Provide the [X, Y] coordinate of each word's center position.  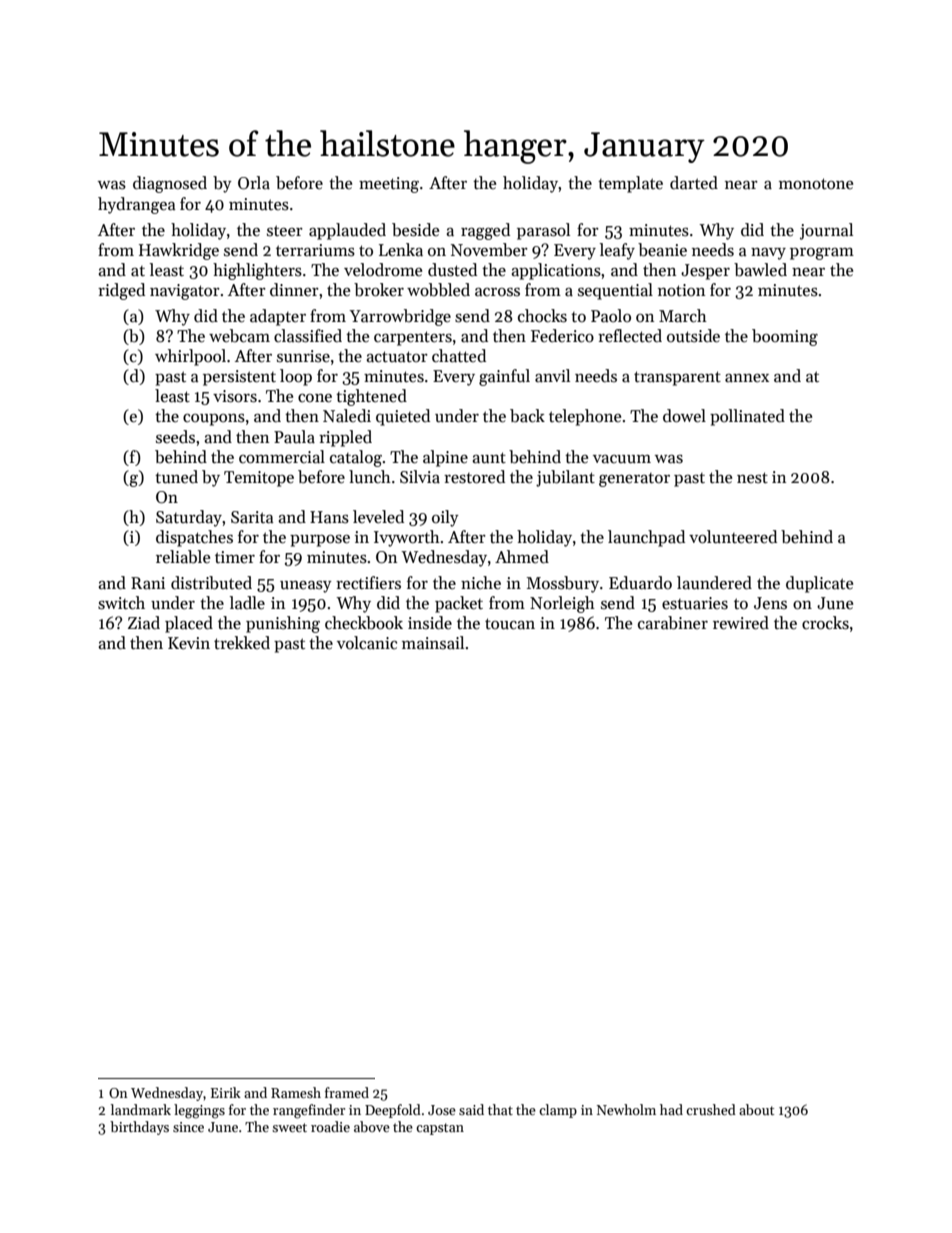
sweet [289, 1127]
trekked [242, 642]
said [471, 1109]
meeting [389, 185]
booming [785, 337]
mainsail [433, 643]
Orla [254, 183]
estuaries [695, 603]
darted [694, 183]
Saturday [189, 518]
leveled [378, 517]
